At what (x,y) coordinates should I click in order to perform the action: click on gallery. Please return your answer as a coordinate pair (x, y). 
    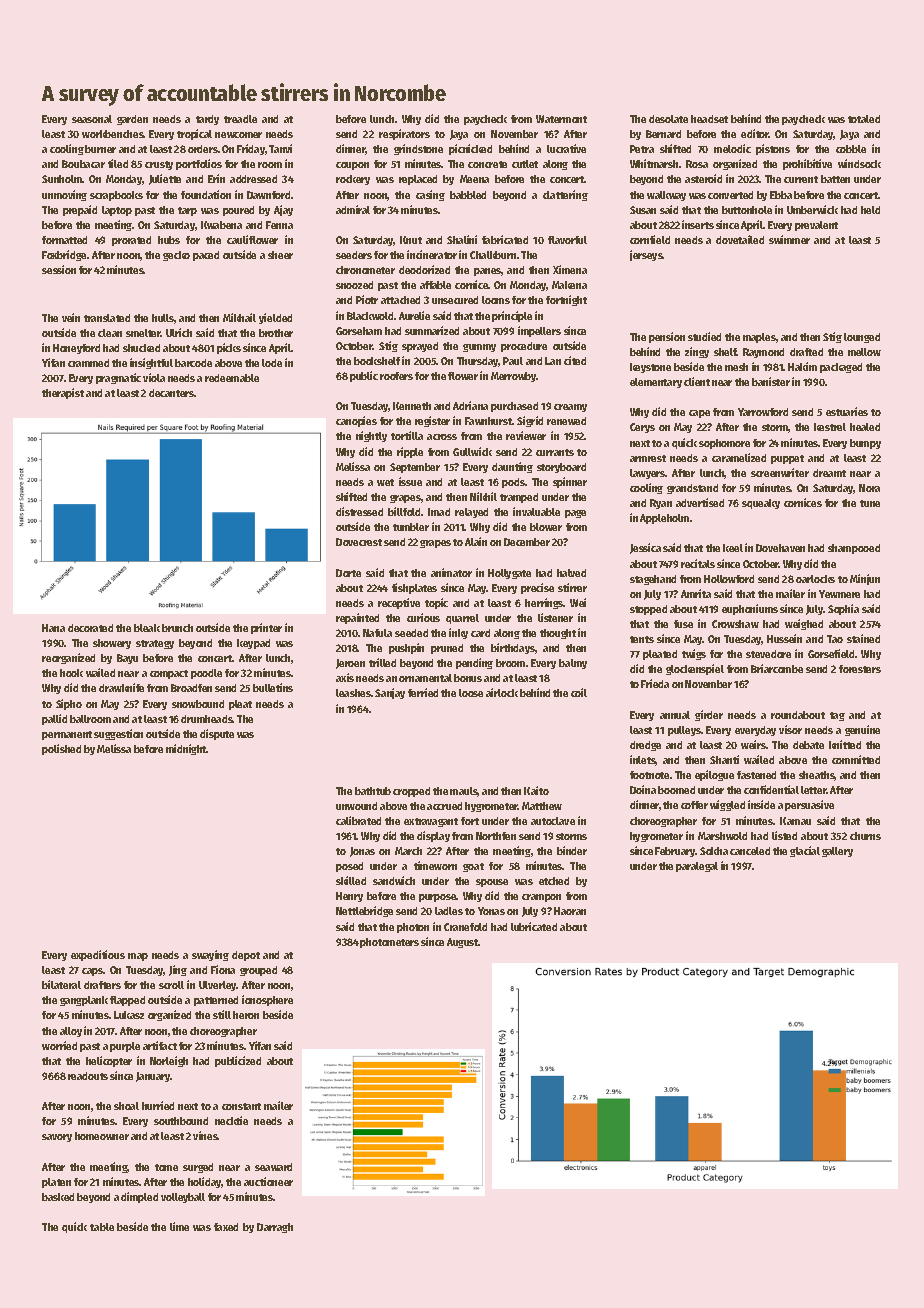
    Looking at the image, I should click on (837, 852).
